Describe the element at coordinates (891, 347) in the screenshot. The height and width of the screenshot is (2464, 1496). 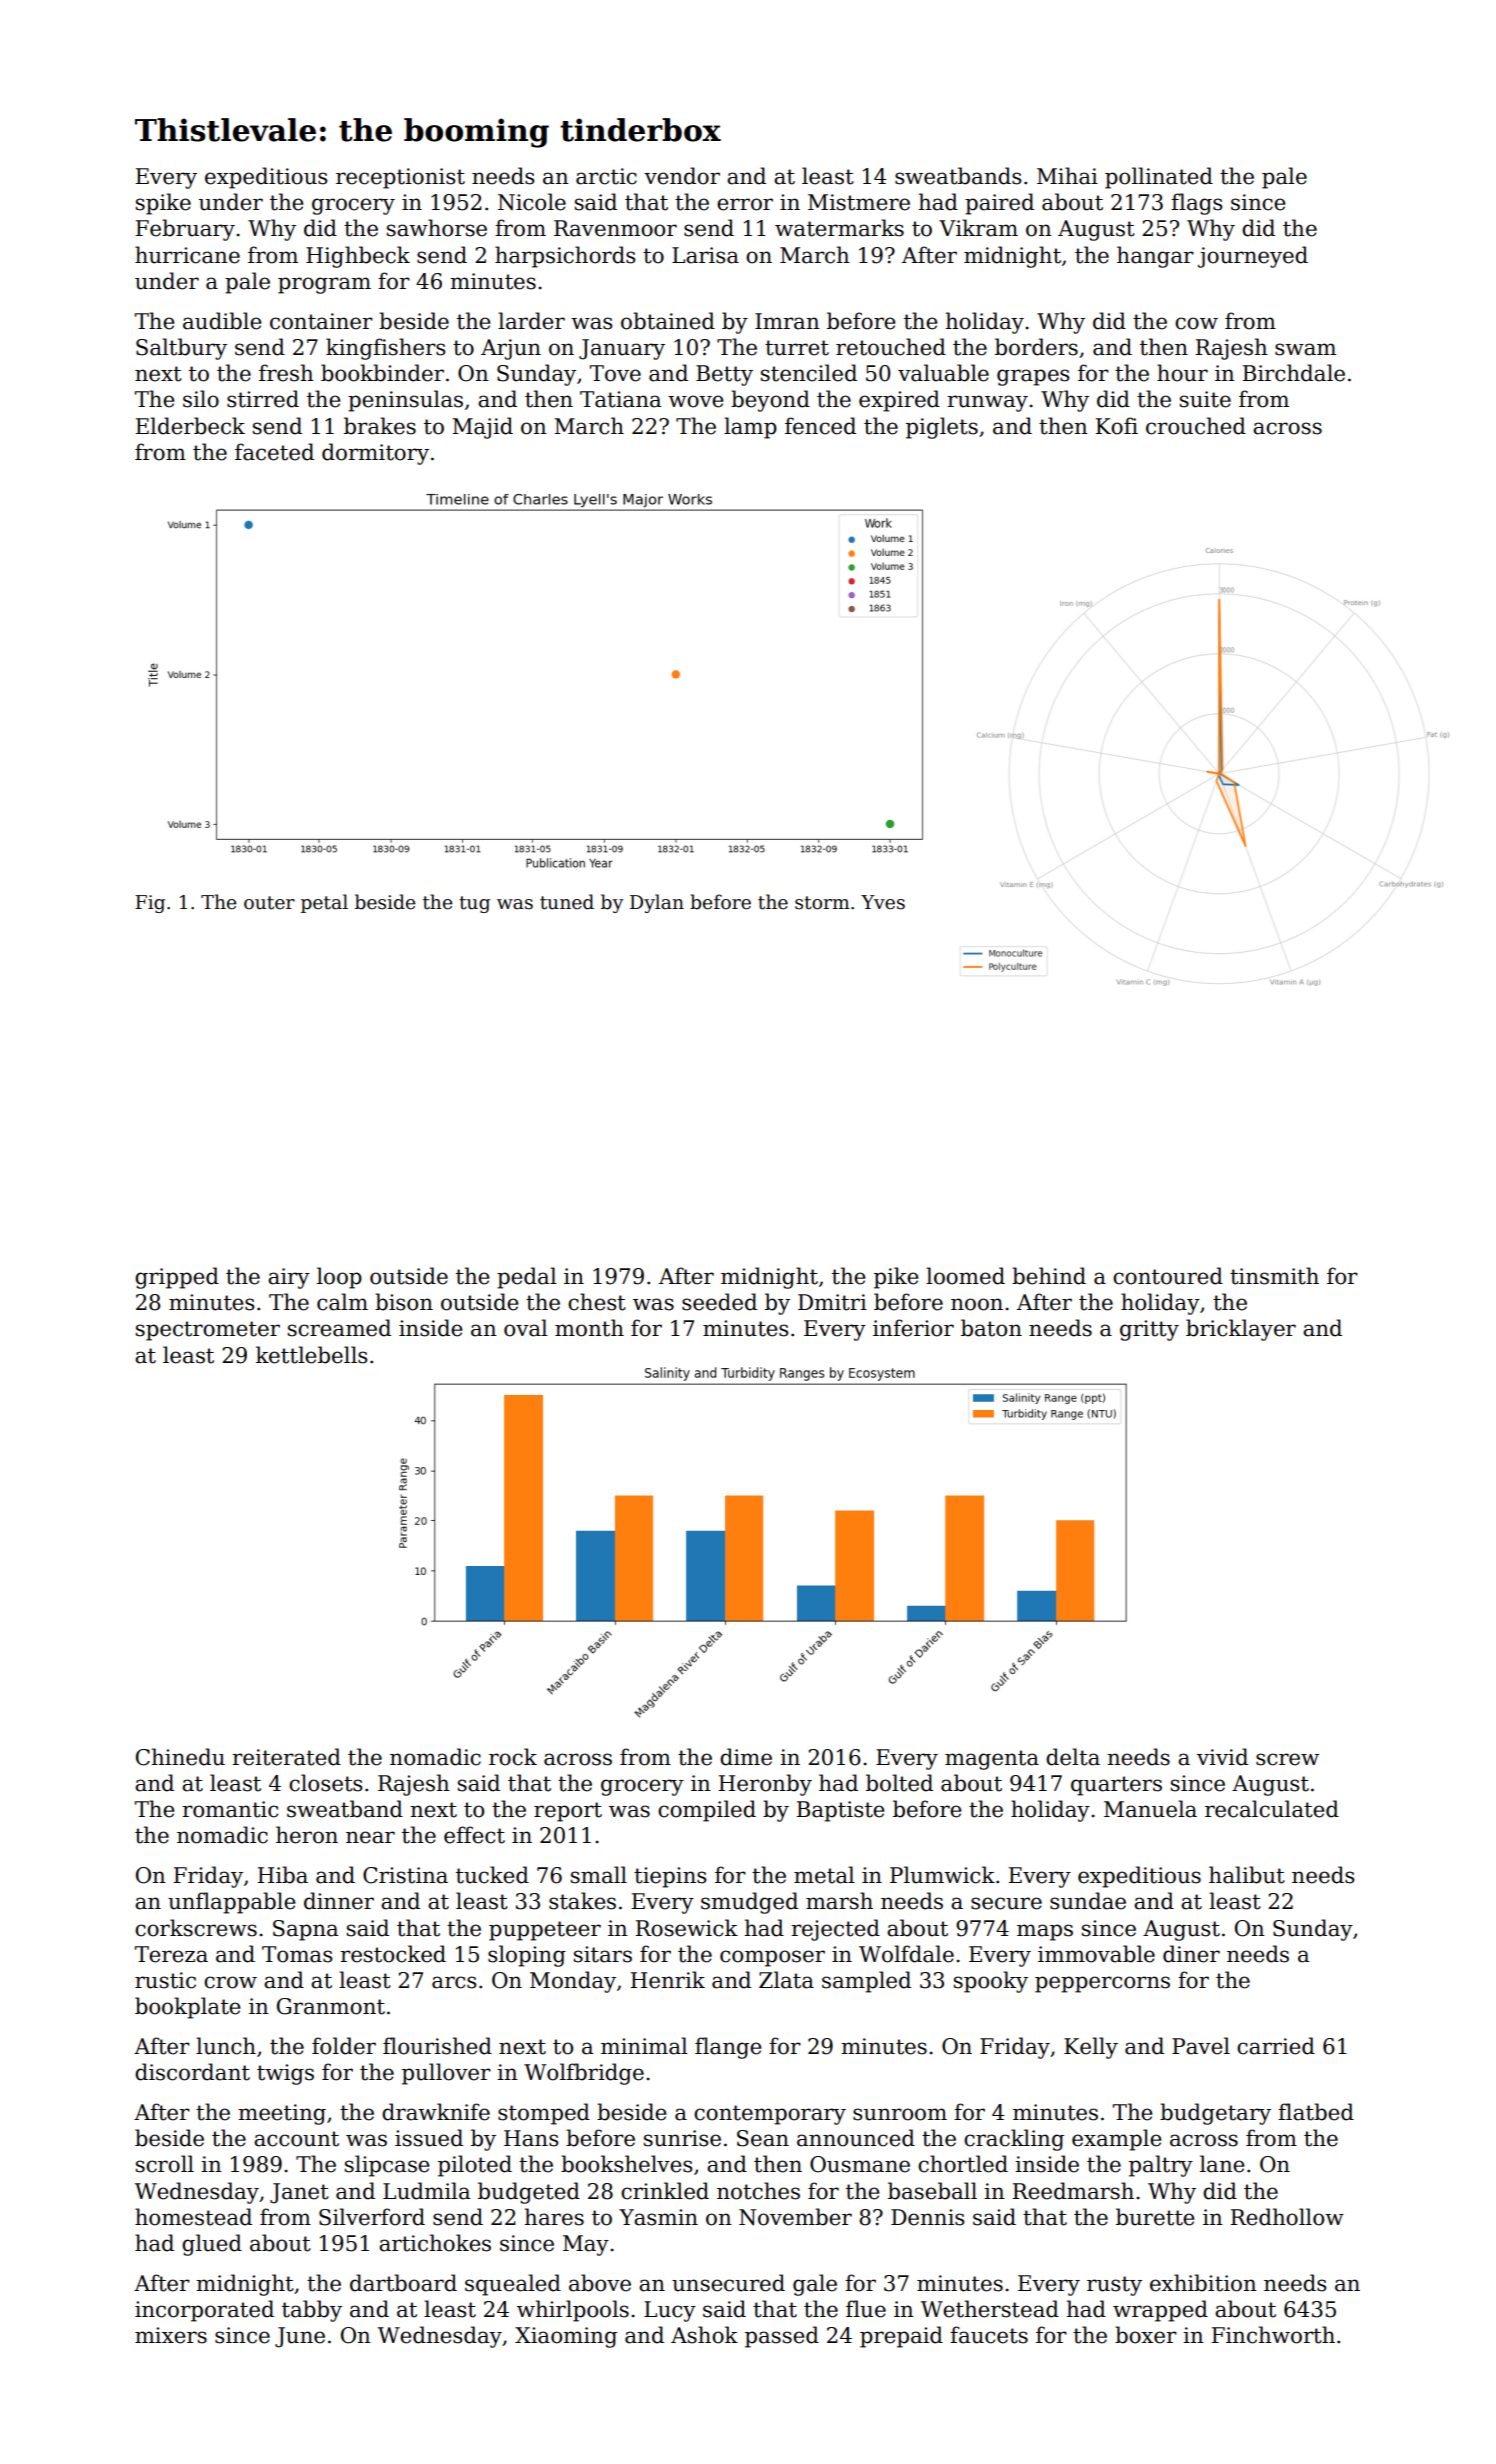
I see `retouched` at that location.
